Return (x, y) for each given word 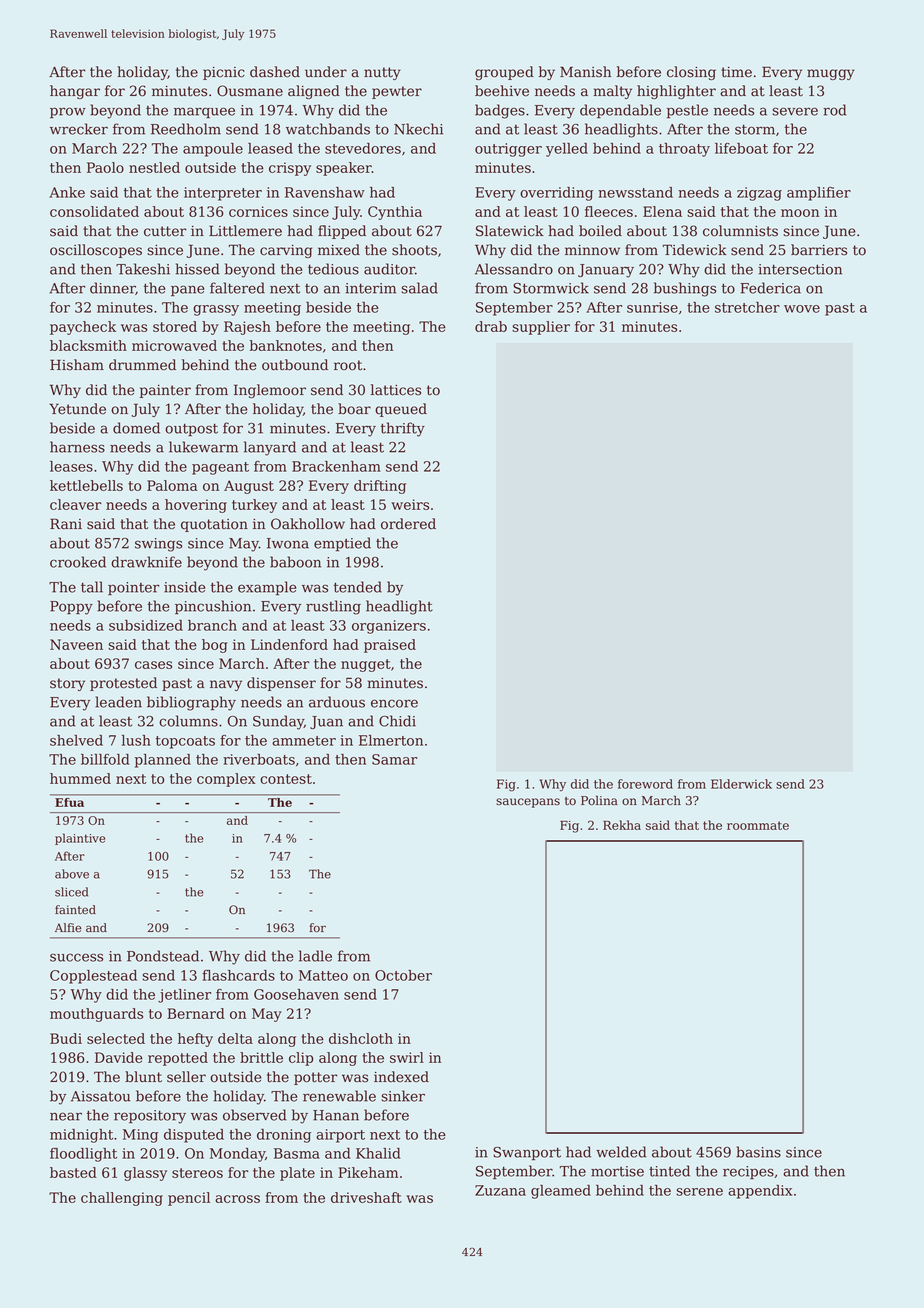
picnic (224, 73)
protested (123, 684)
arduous (337, 702)
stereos (197, 1173)
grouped (504, 73)
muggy (831, 74)
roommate (758, 825)
